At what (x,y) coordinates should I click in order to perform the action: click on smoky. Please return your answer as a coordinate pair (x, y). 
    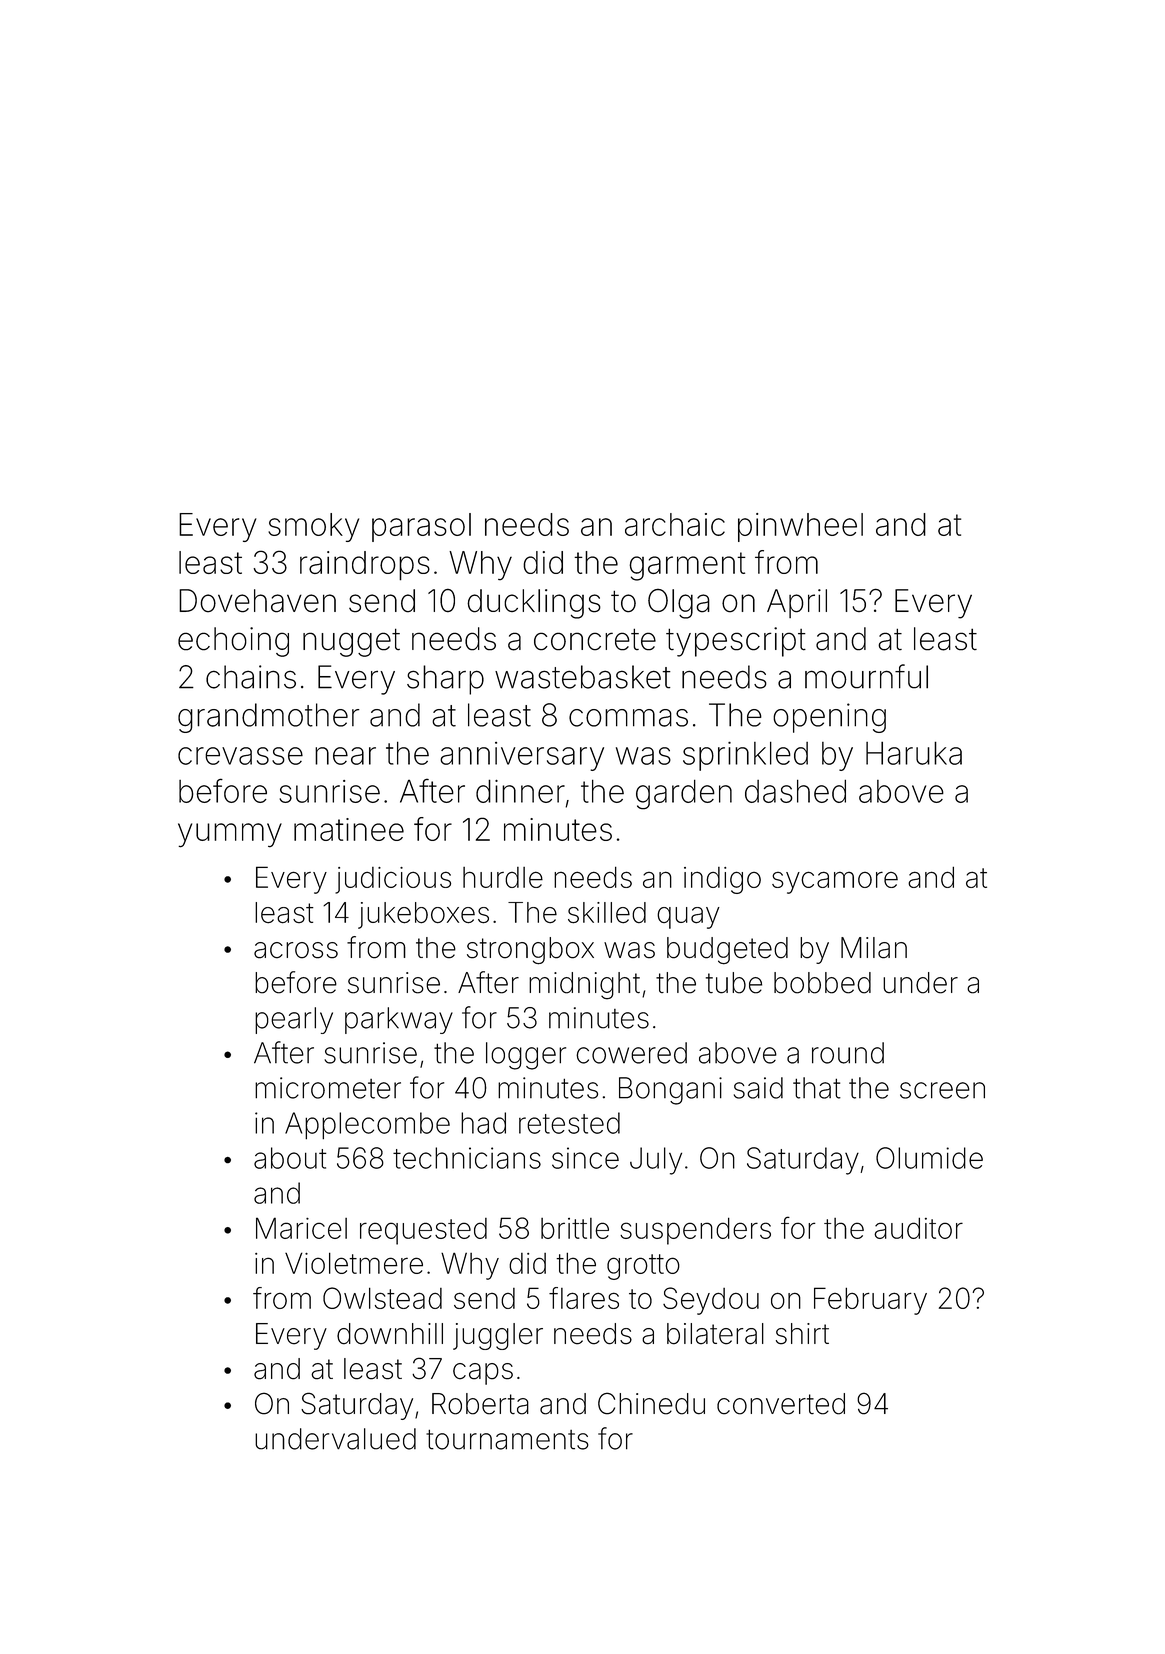
    Looking at the image, I should click on (313, 527).
